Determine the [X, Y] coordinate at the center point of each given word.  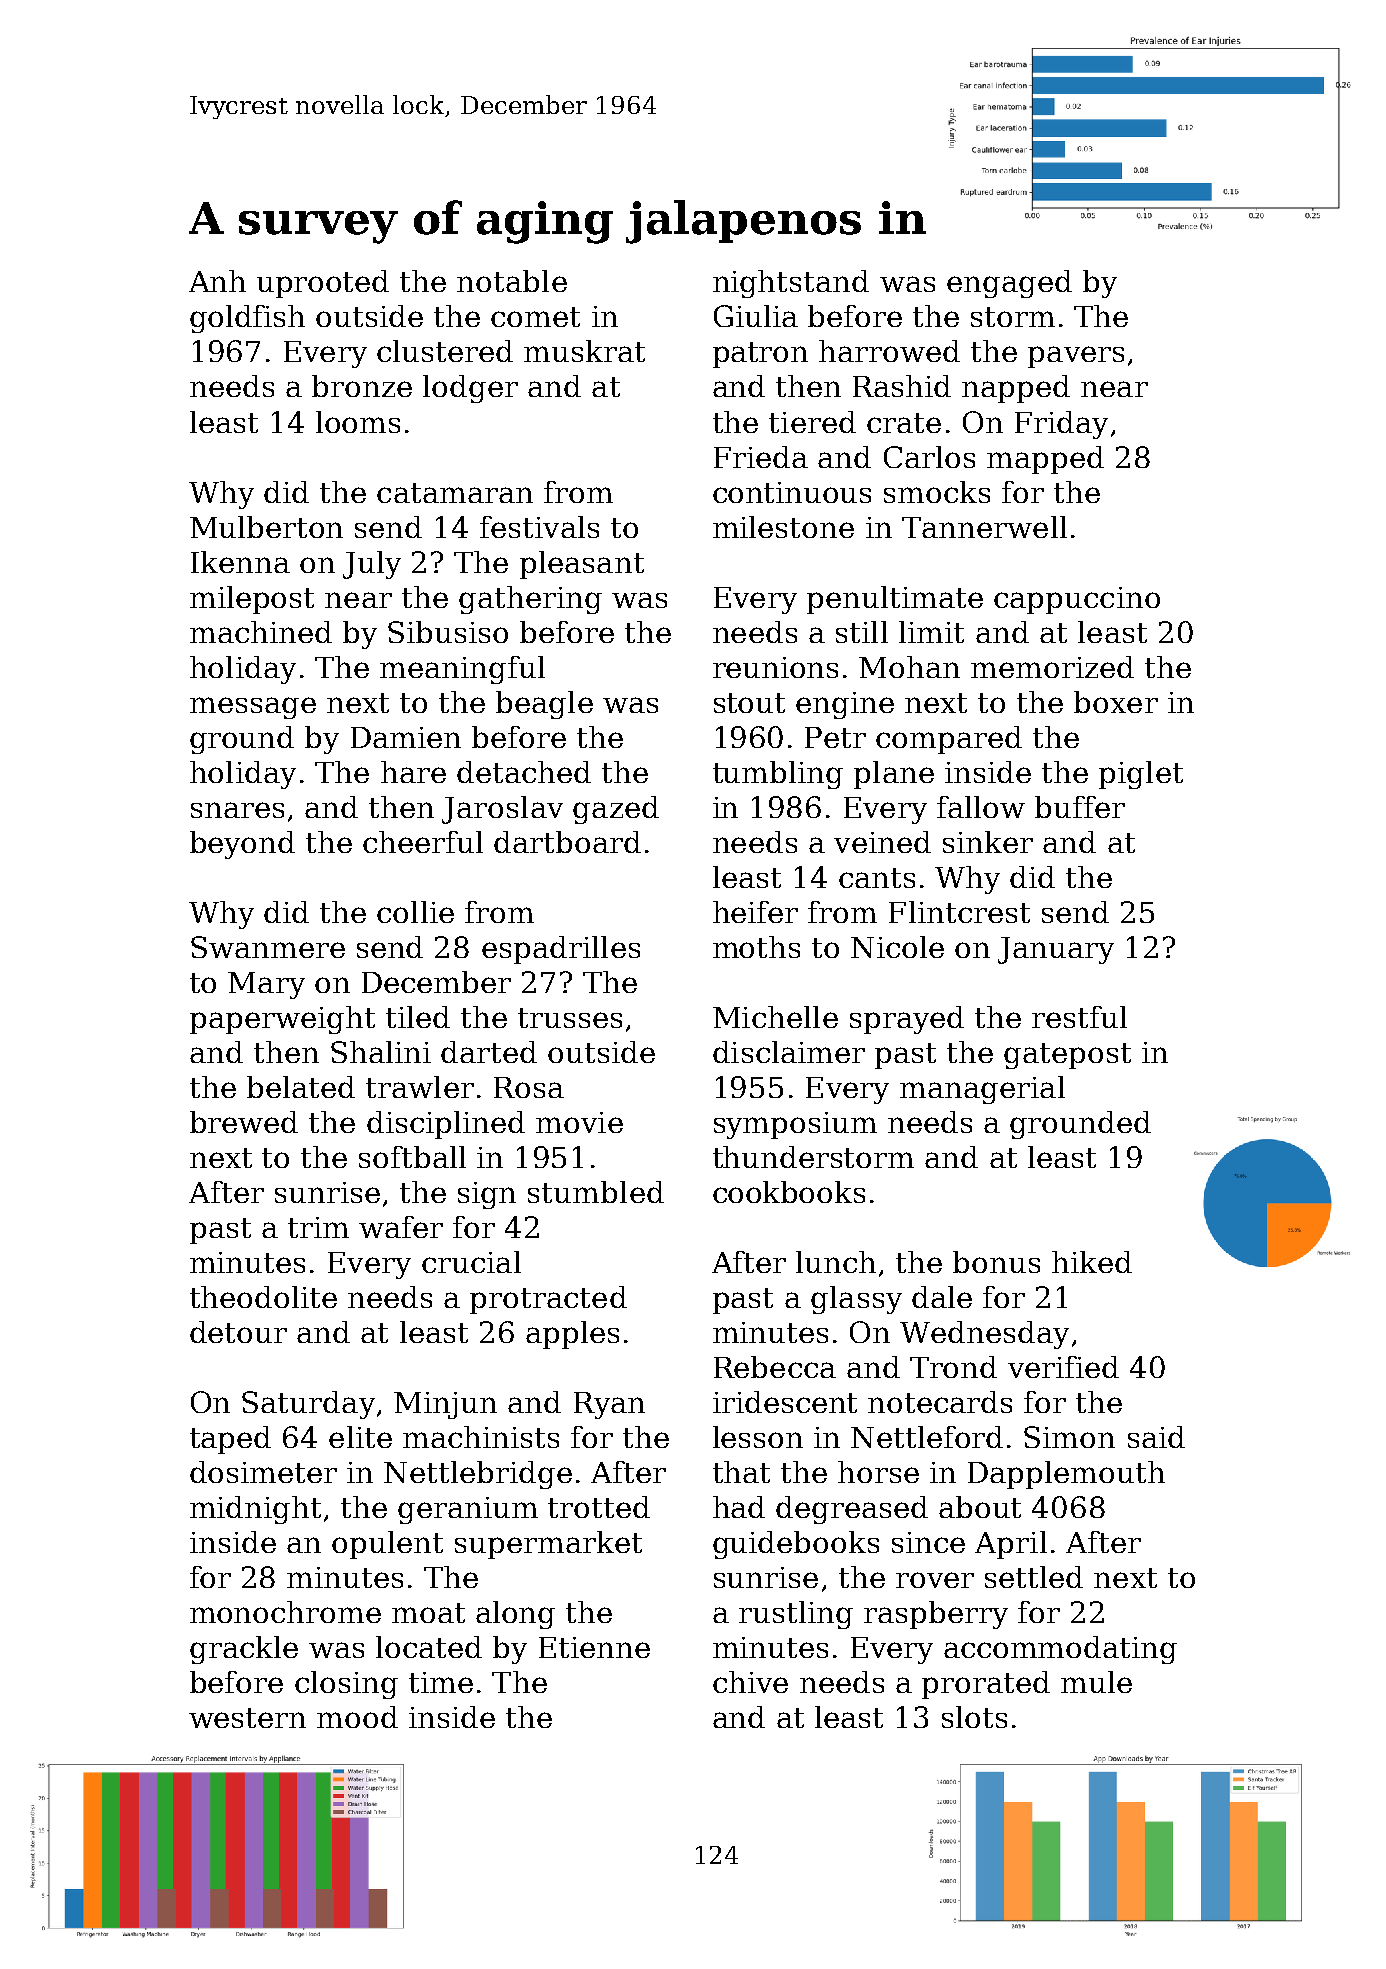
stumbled [596, 1192]
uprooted [323, 284]
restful [1079, 1017]
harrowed [889, 351]
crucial [471, 1262]
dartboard [567, 842]
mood [357, 1717]
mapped [1045, 460]
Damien [406, 737]
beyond [242, 845]
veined [882, 842]
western [247, 1718]
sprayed [907, 1020]
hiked [1092, 1262]
